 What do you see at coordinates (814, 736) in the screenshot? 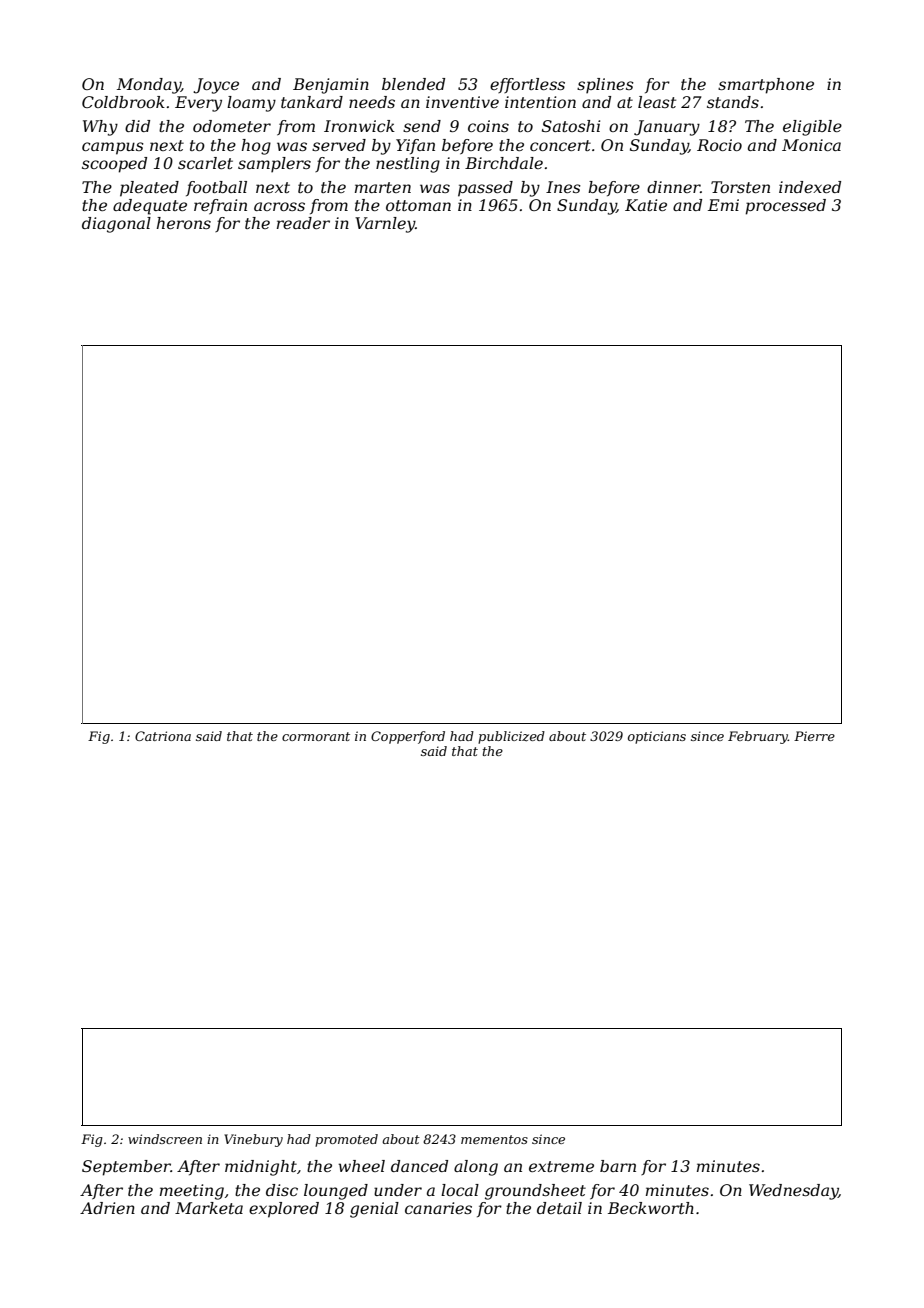
I see `Pierre` at bounding box center [814, 736].
